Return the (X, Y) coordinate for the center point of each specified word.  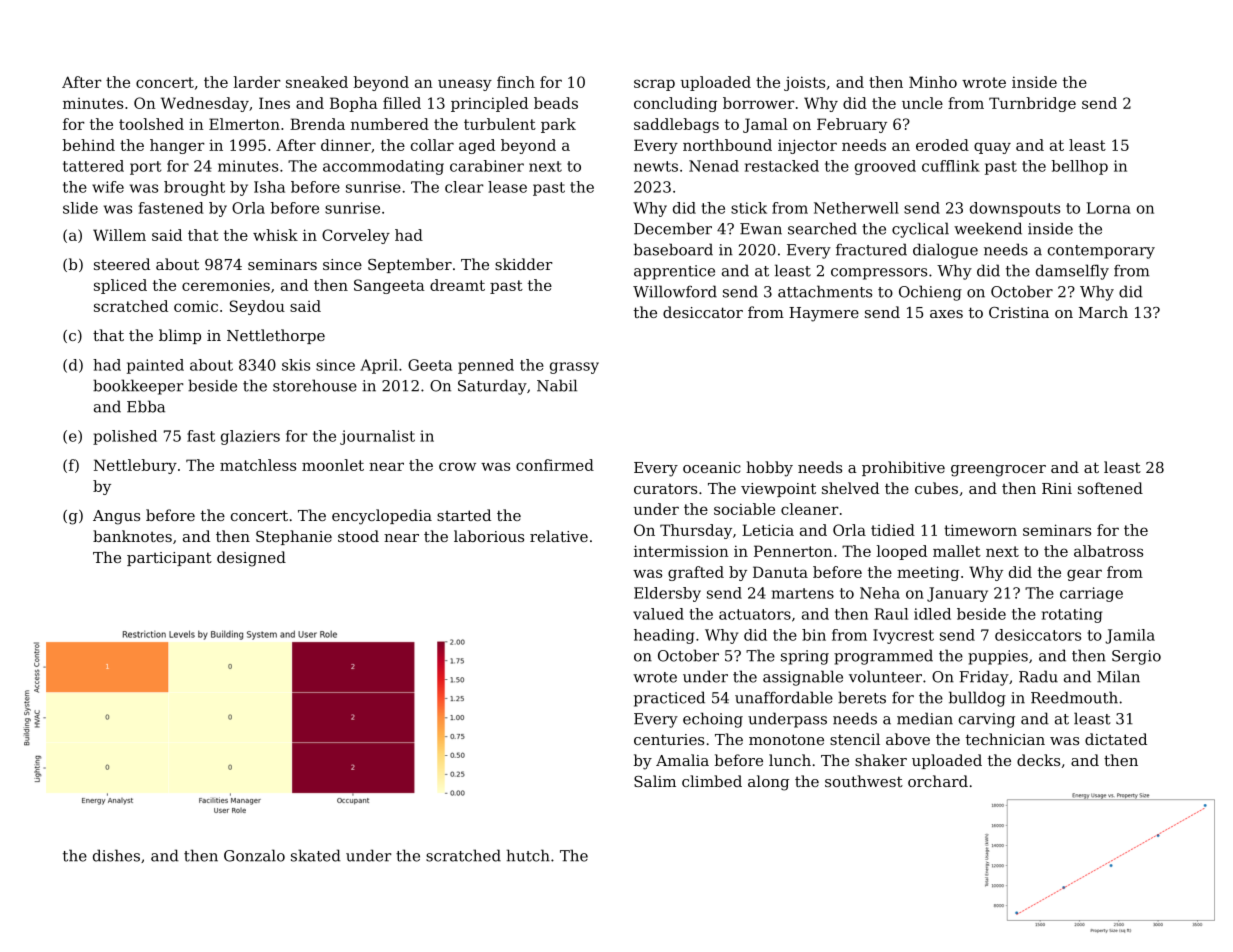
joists (804, 83)
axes (946, 314)
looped (902, 552)
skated (316, 855)
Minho (933, 82)
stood (358, 536)
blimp (180, 336)
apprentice (674, 272)
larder (257, 82)
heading (664, 636)
